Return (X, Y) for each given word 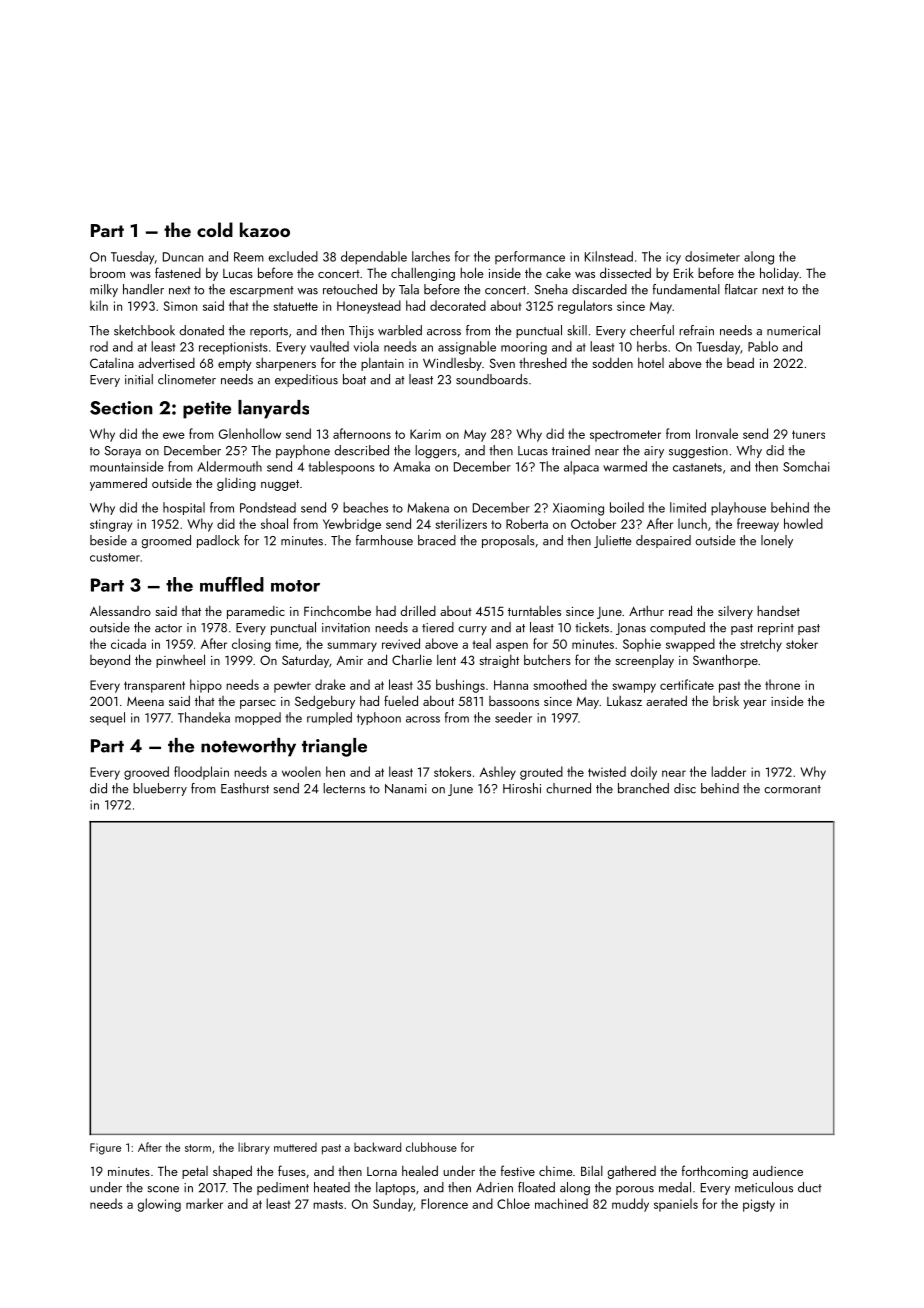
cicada (128, 643)
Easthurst (245, 788)
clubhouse (431, 1147)
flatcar (741, 289)
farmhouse (384, 540)
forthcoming (715, 1172)
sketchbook (144, 330)
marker (204, 1203)
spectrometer (625, 436)
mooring (524, 348)
